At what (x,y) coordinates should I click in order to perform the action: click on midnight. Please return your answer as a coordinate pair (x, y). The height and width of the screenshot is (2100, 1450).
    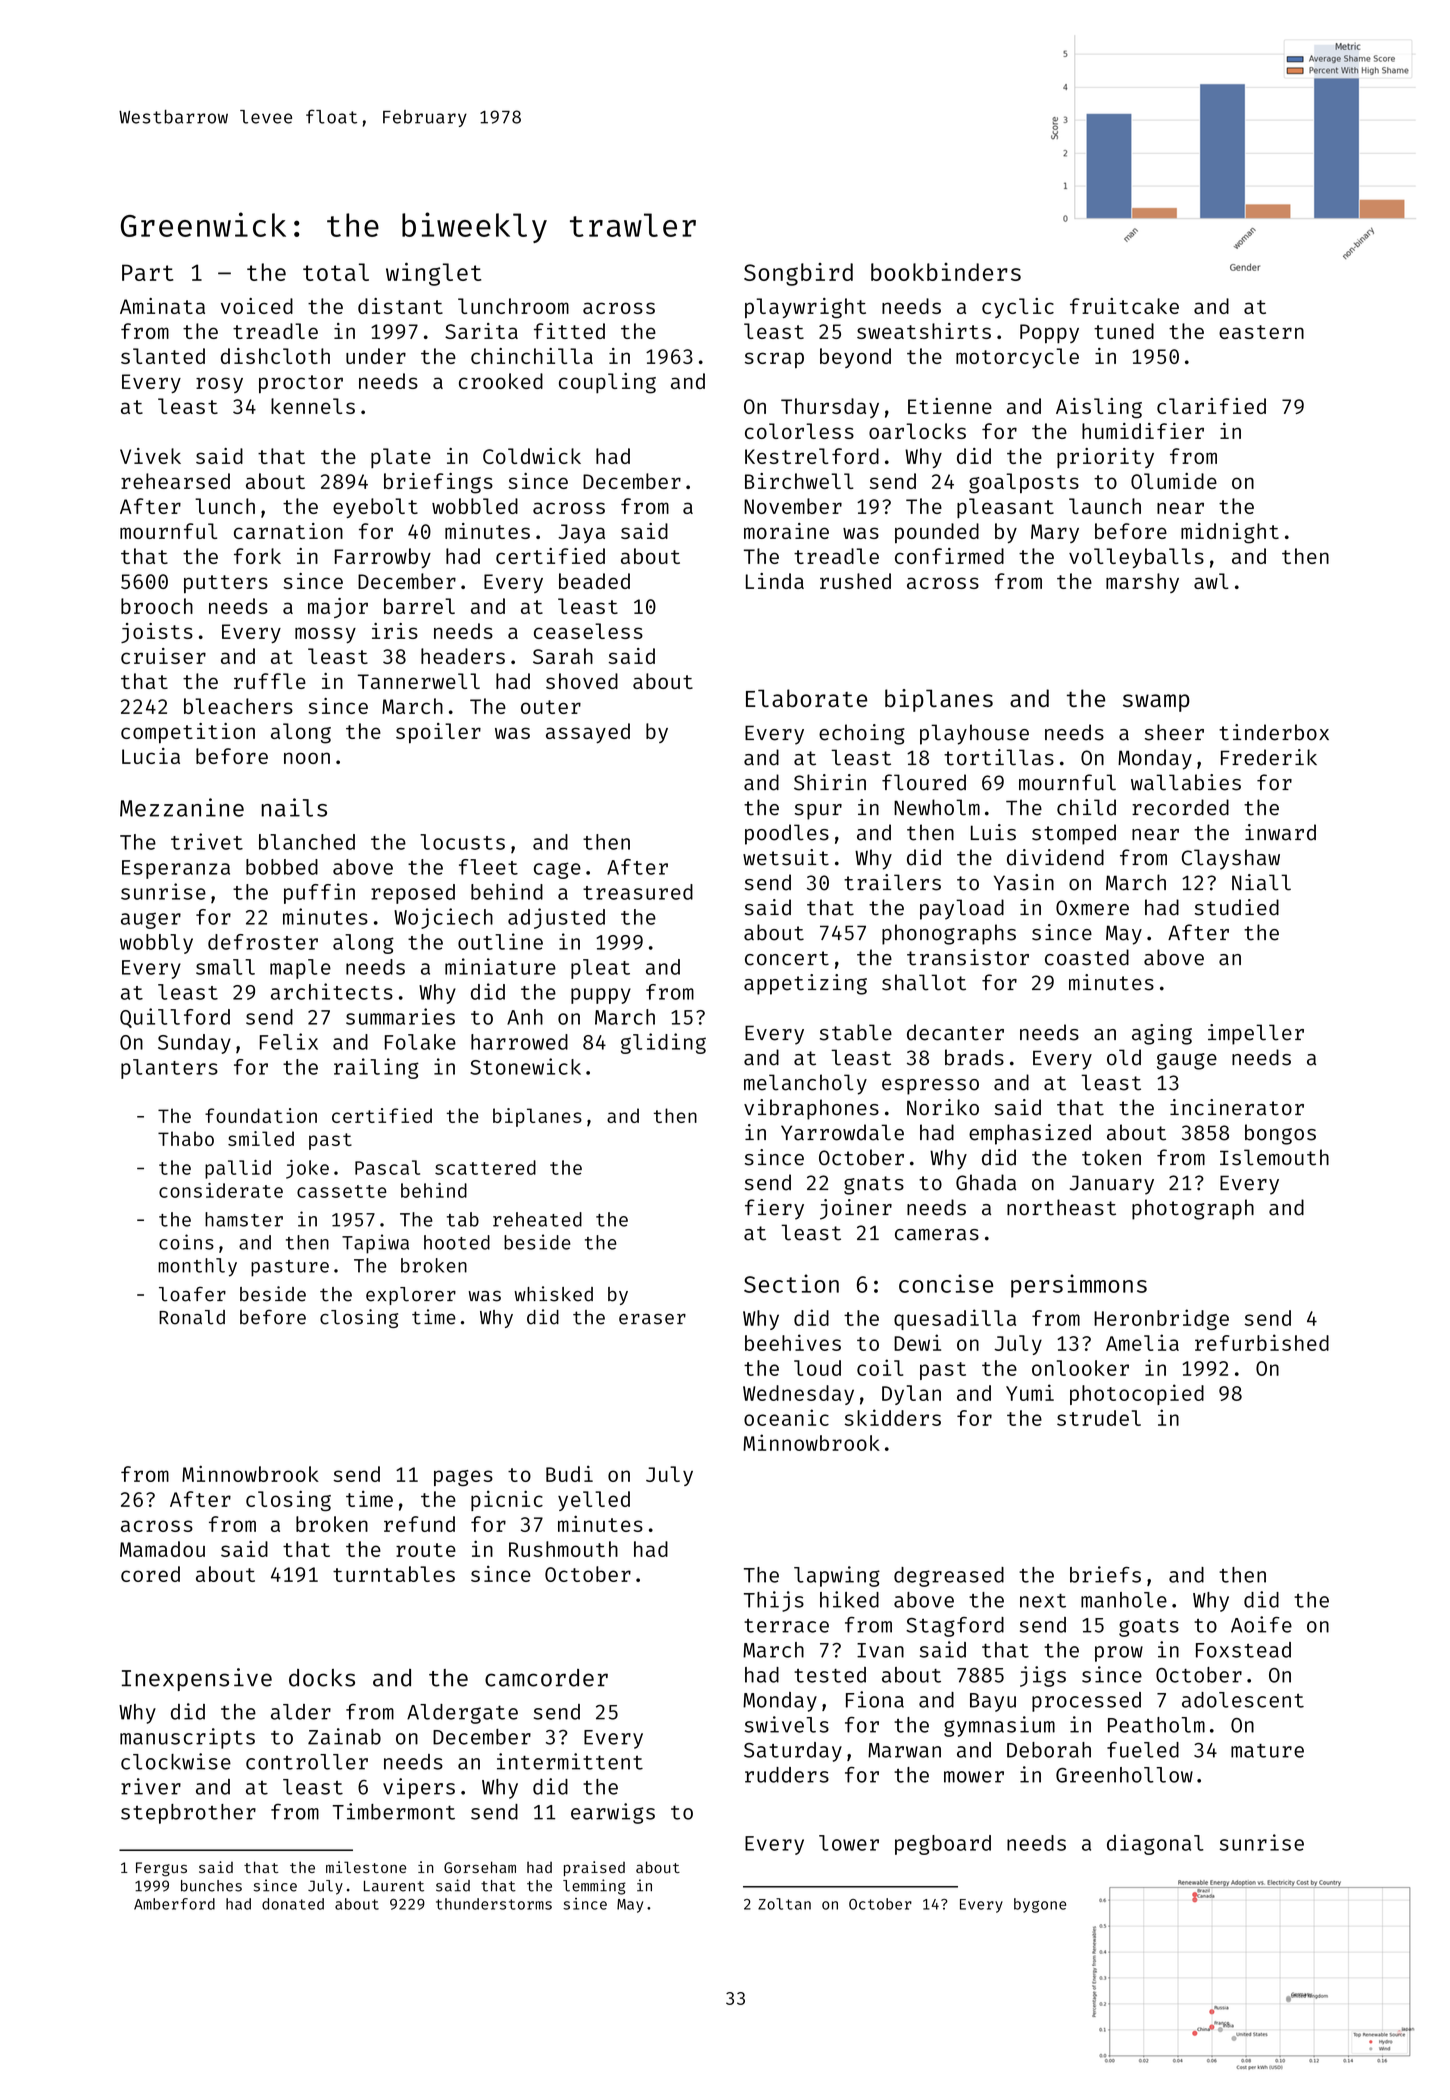
    Looking at the image, I should click on (1230, 533).
